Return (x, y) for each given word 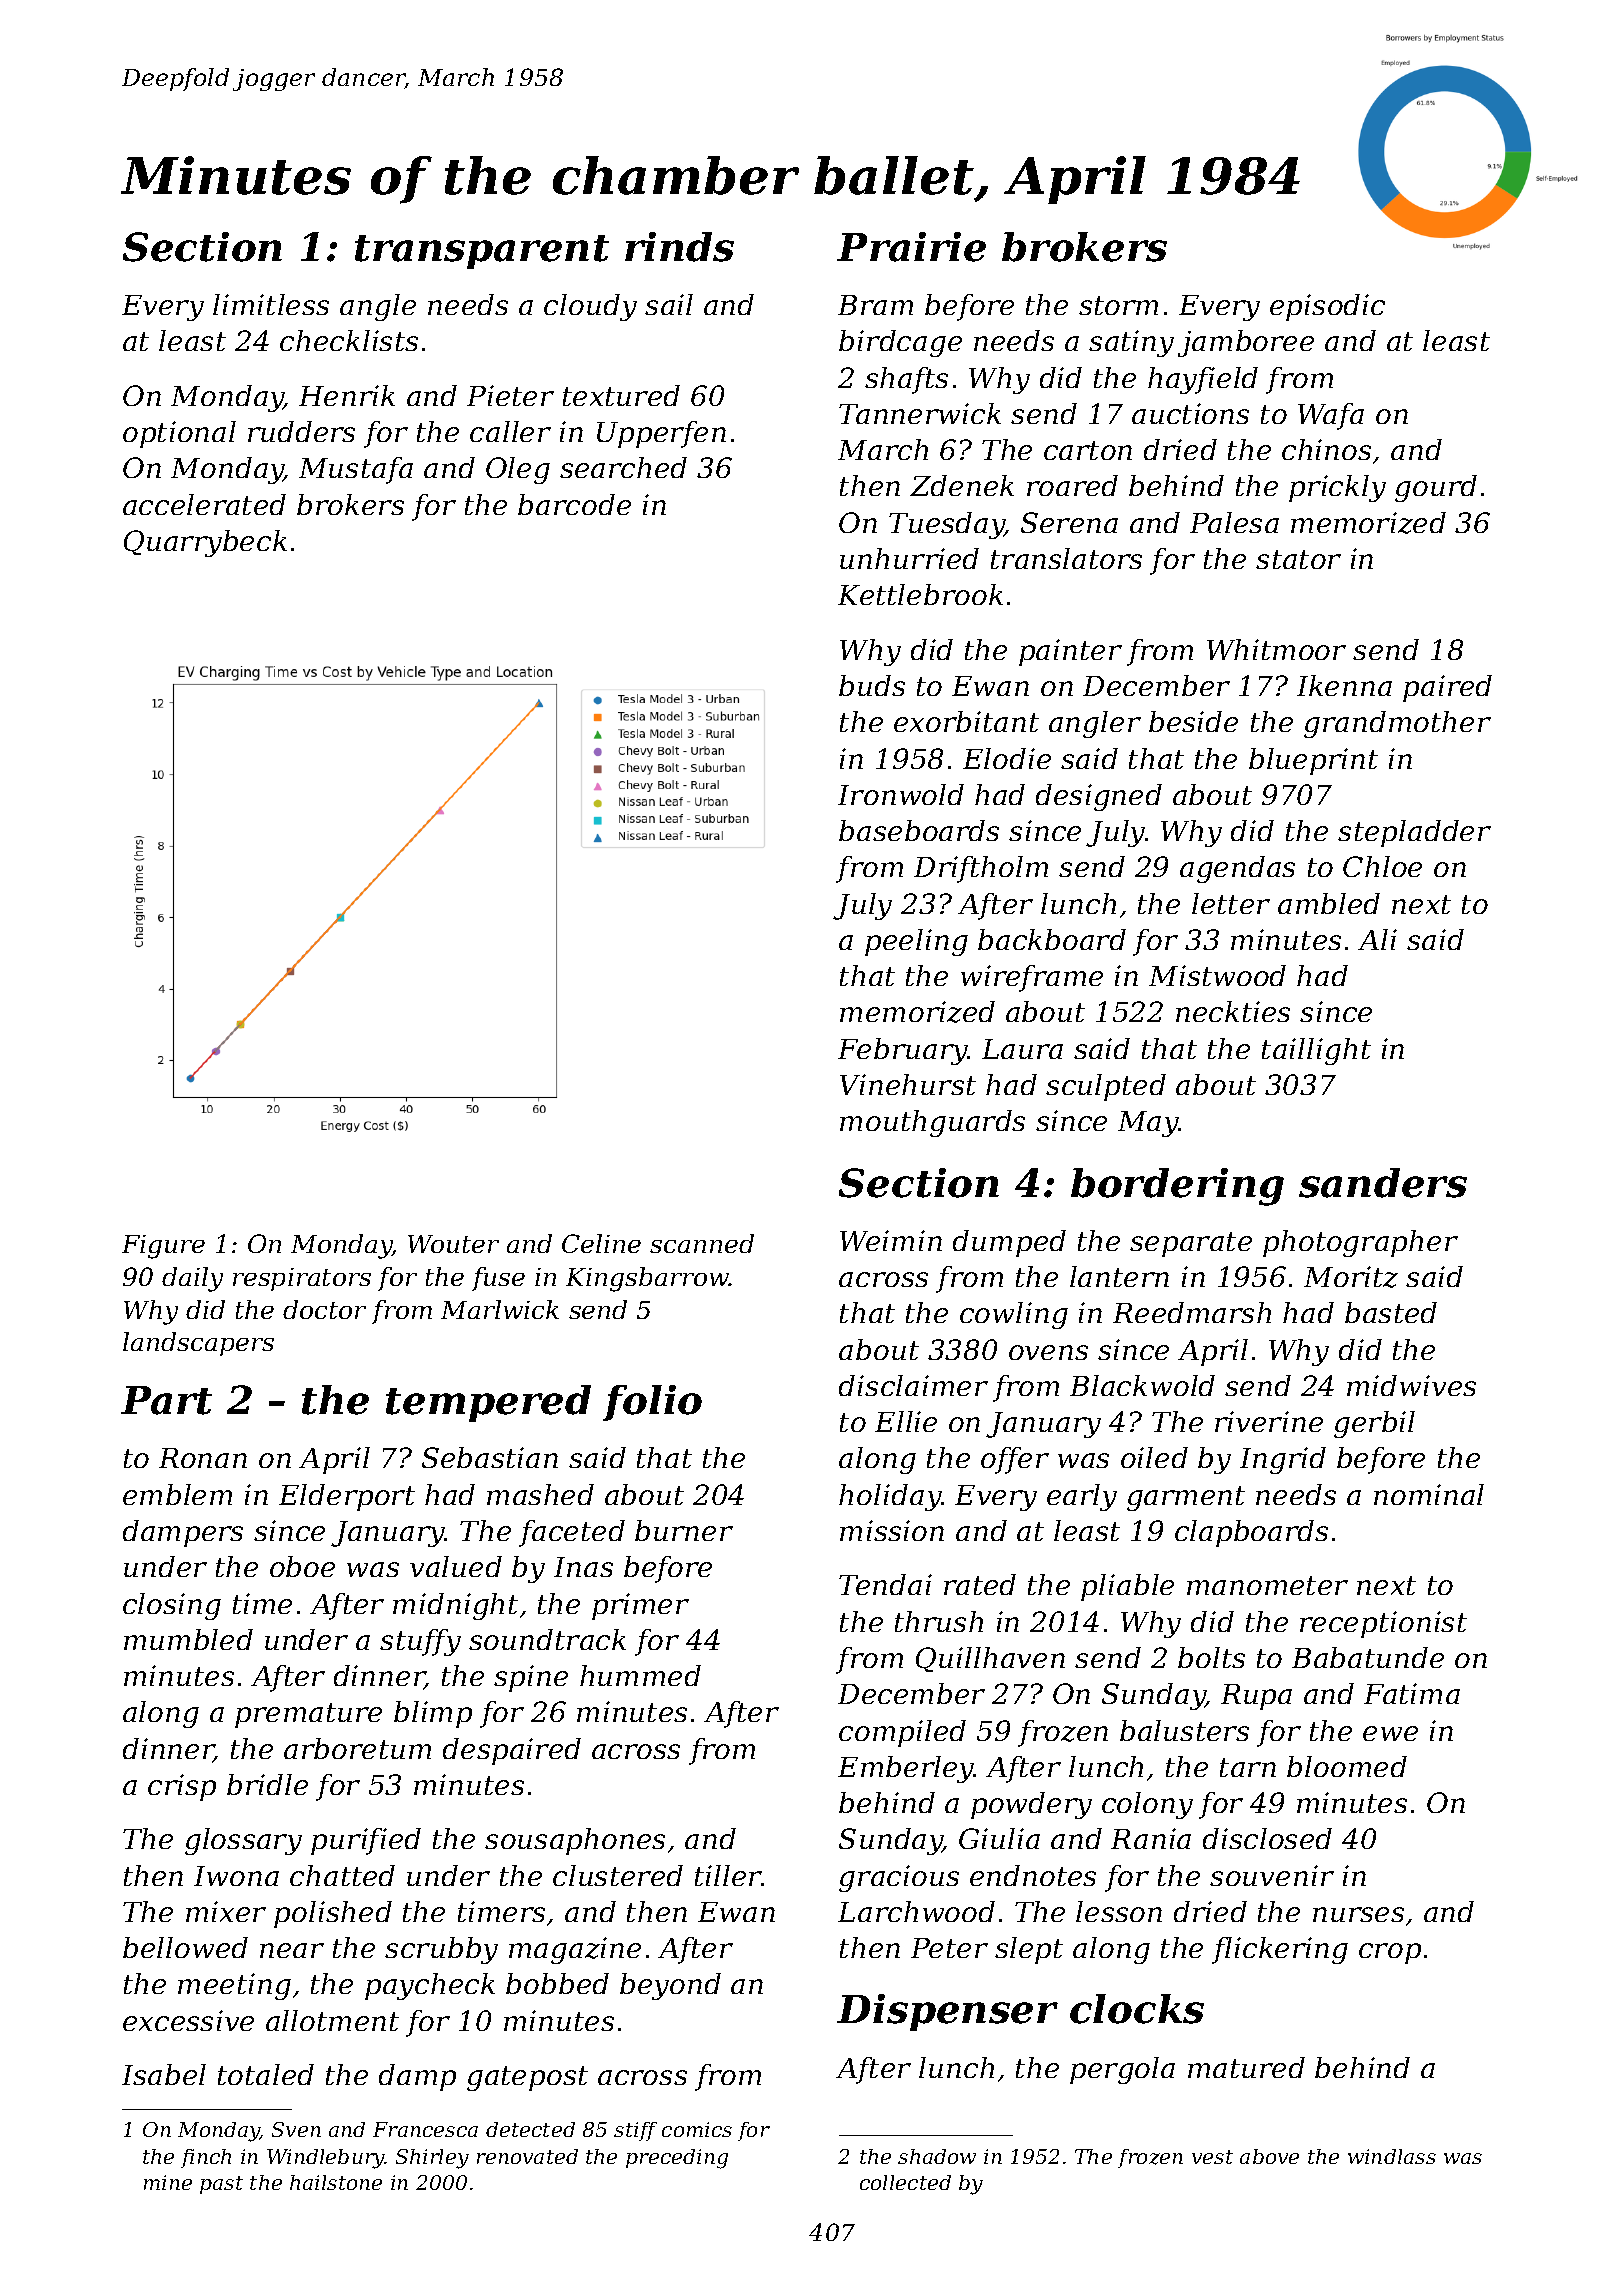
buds (872, 685)
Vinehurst (908, 1084)
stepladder (1414, 833)
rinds (679, 247)
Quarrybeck (205, 543)
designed (1099, 797)
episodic (1327, 307)
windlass (1392, 2156)
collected (905, 2182)
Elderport (347, 1497)
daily (192, 1279)
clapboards (1251, 1533)
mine (168, 2182)
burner (684, 1530)
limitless (271, 304)
